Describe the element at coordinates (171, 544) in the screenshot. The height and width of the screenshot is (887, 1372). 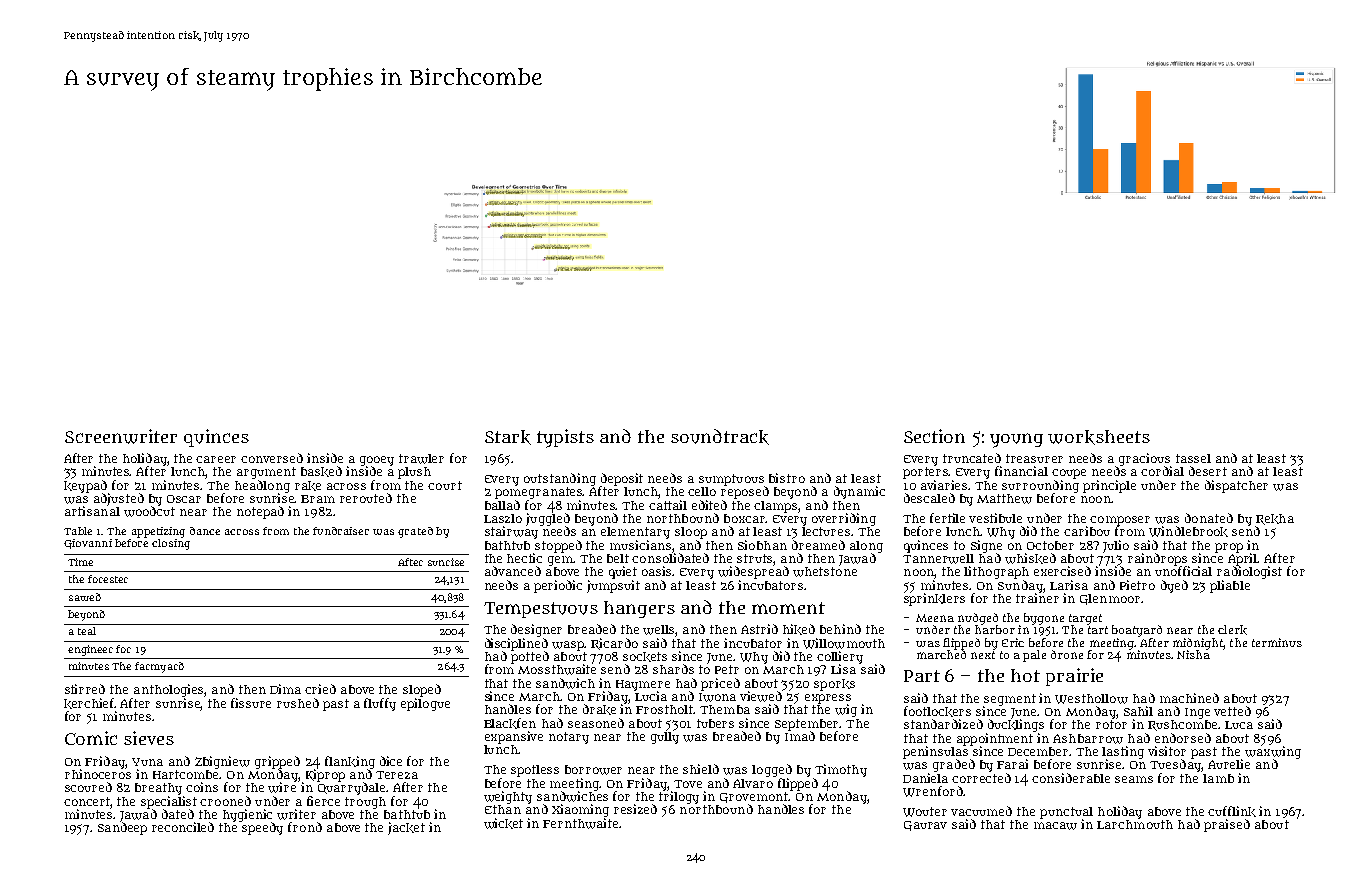
I see `closing` at that location.
